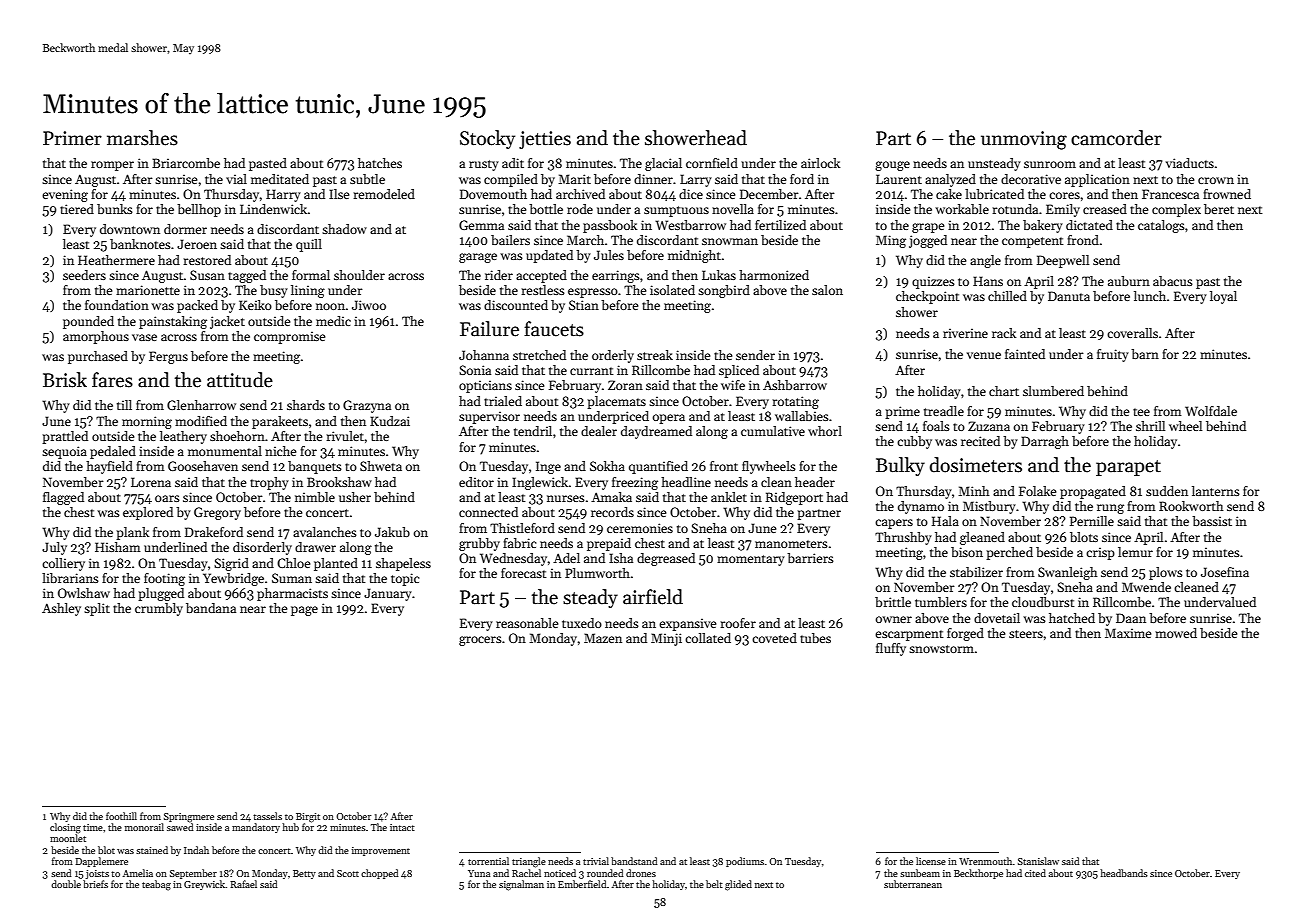 The height and width of the screenshot is (924, 1308). What do you see at coordinates (333, 321) in the screenshot?
I see `medic` at bounding box center [333, 321].
